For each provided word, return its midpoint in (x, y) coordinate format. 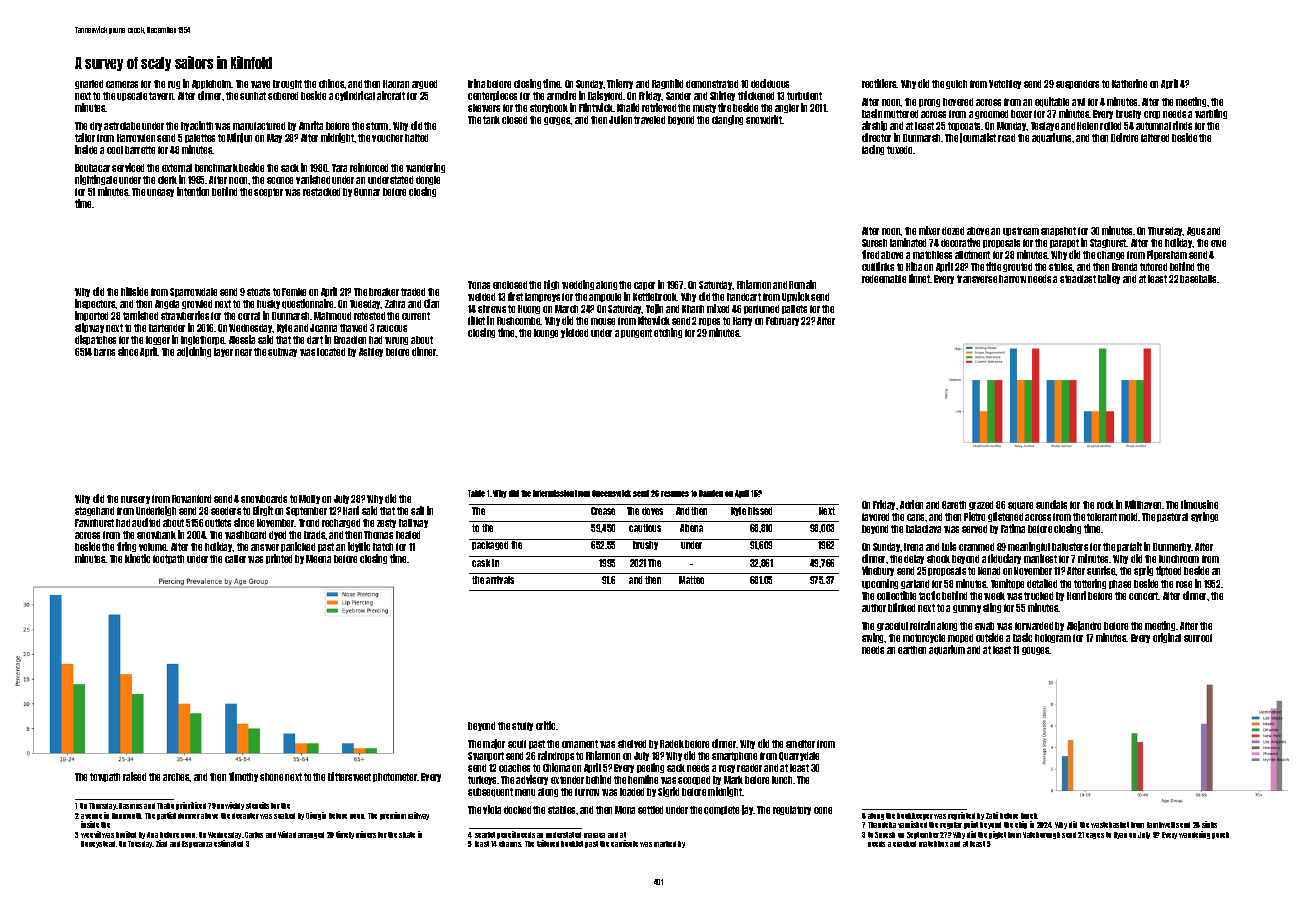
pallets (794, 309)
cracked (904, 844)
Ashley (371, 352)
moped (960, 638)
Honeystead (98, 844)
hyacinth (197, 126)
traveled (649, 120)
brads (315, 535)
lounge (546, 333)
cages (1095, 836)
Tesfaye (1045, 126)
